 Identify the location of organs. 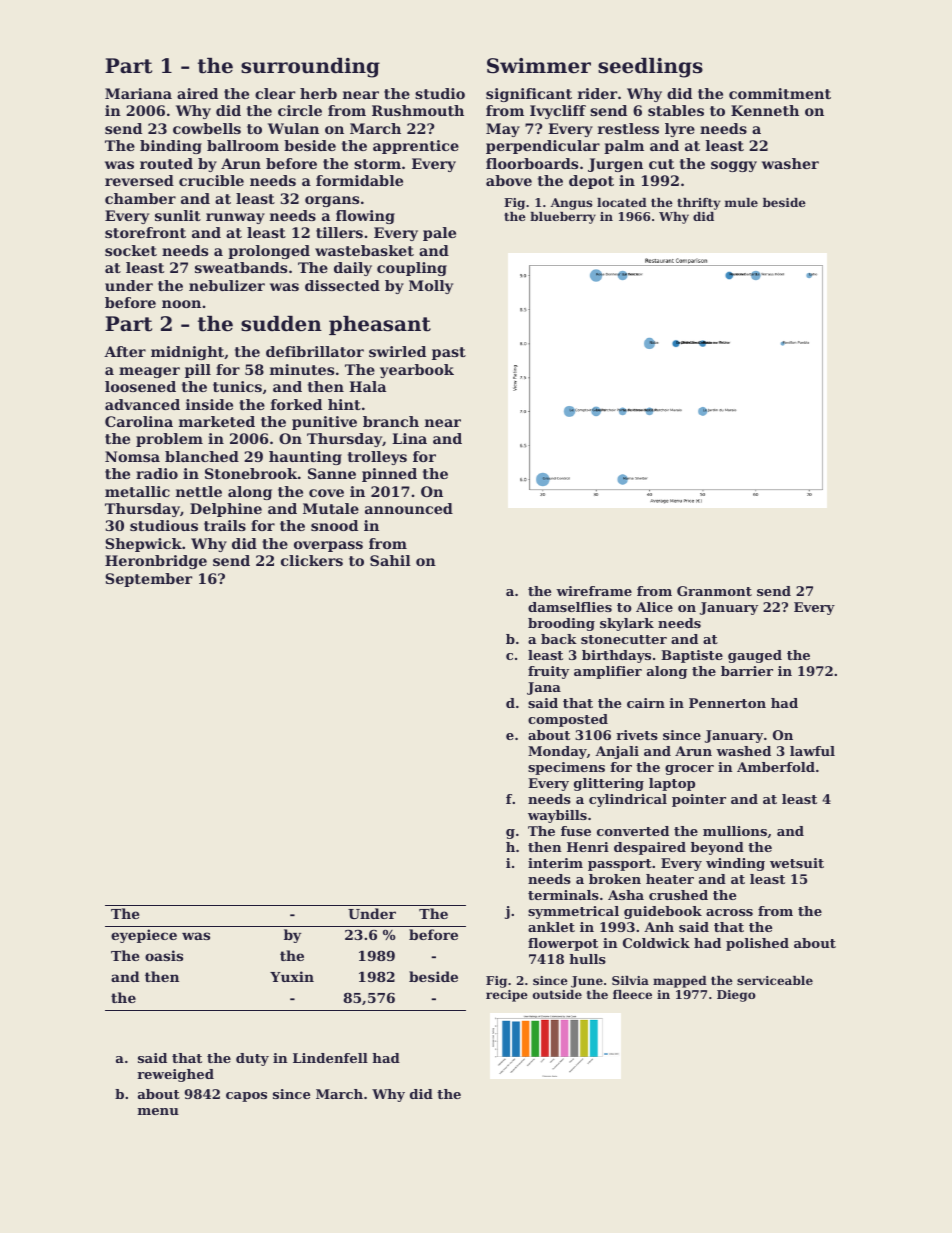
(332, 201).
